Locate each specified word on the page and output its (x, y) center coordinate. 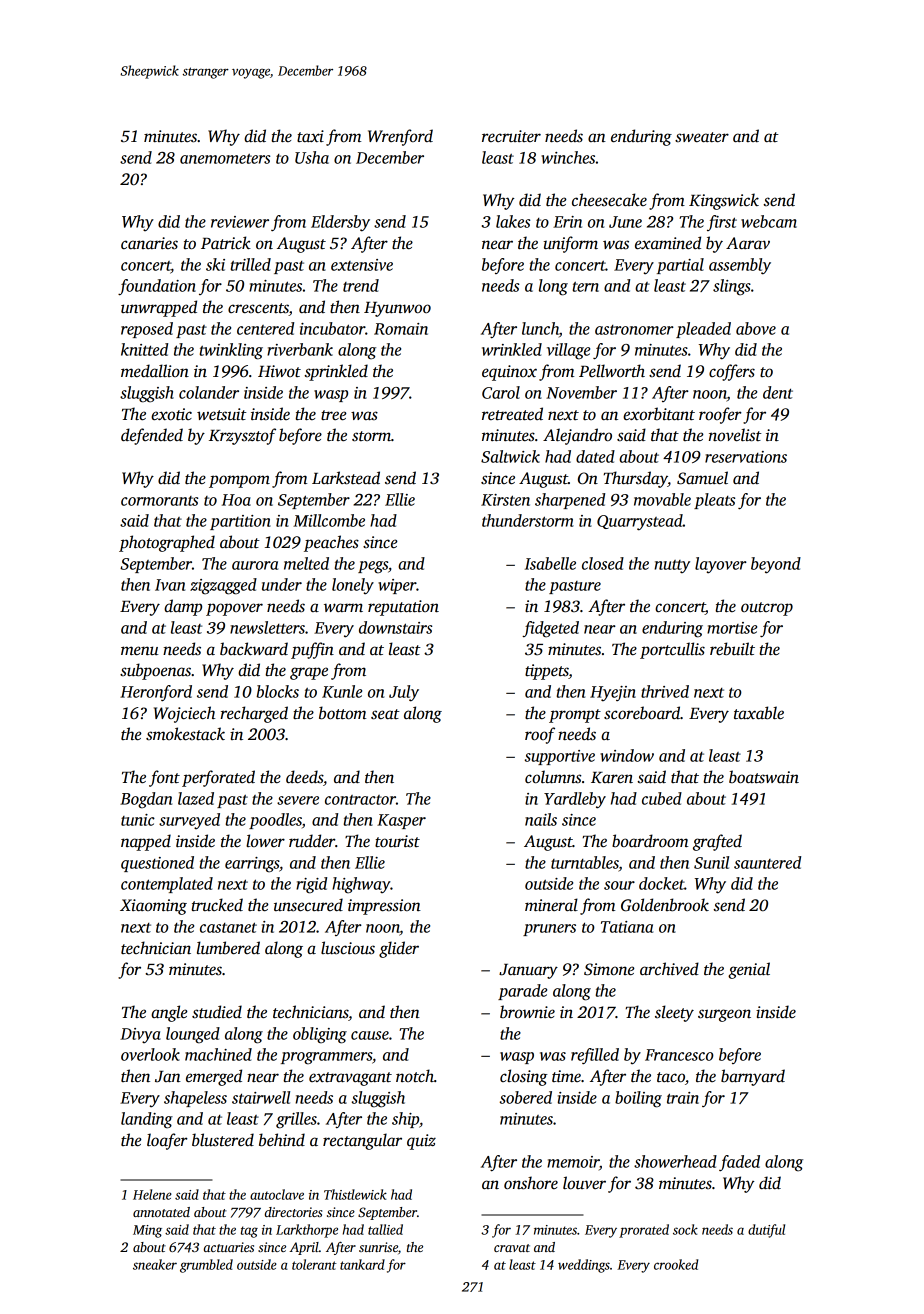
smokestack (185, 734)
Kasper (401, 821)
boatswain (764, 777)
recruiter (511, 136)
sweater (702, 137)
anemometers (225, 159)
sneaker (155, 1264)
